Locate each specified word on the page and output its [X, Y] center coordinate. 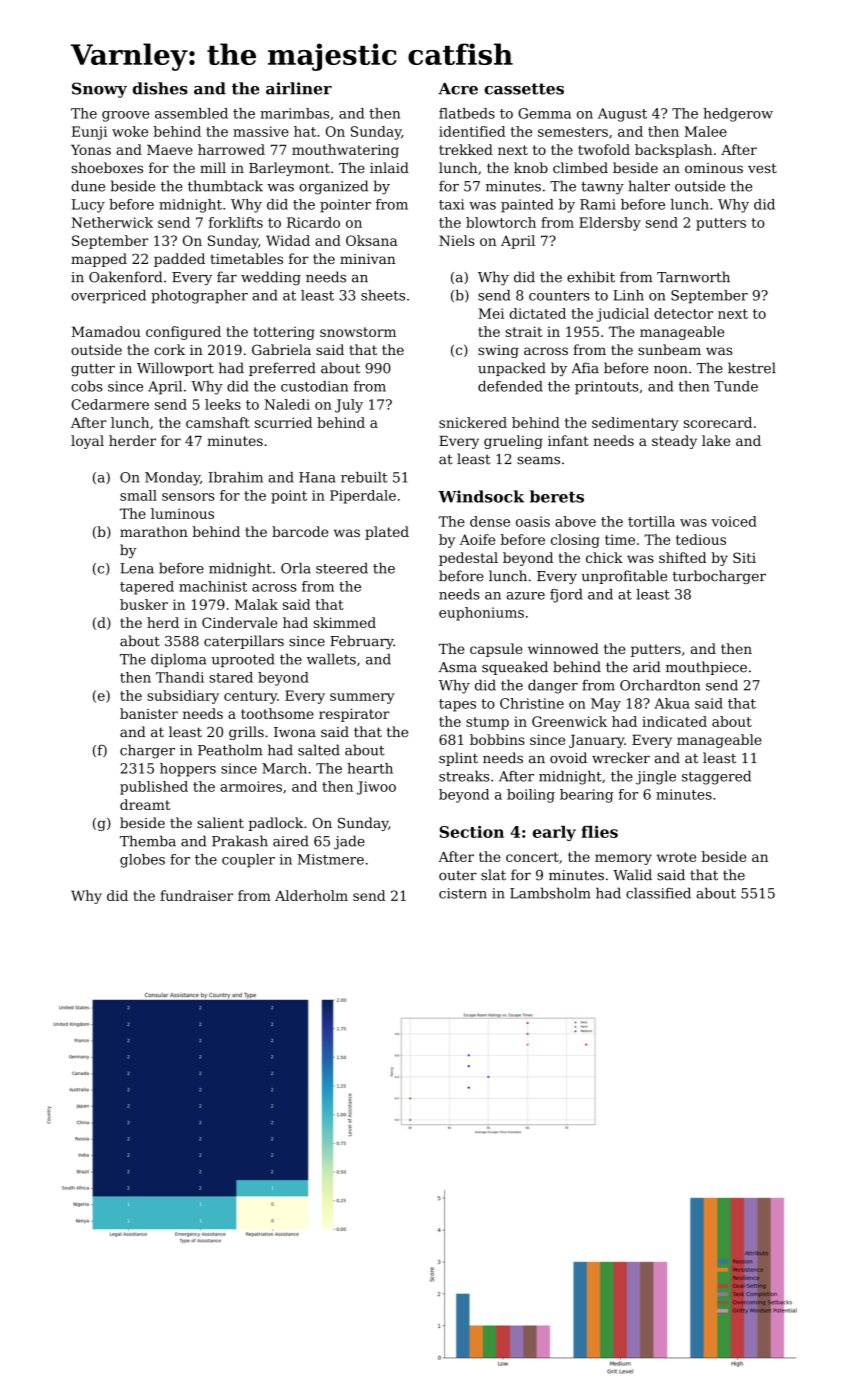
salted [319, 750]
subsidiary [183, 697]
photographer [199, 297]
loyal [87, 442]
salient [220, 822]
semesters [573, 132]
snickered [473, 422]
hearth [370, 768]
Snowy [99, 90]
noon [671, 370]
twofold [604, 149]
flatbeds [467, 113]
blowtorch [501, 222]
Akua [672, 703]
